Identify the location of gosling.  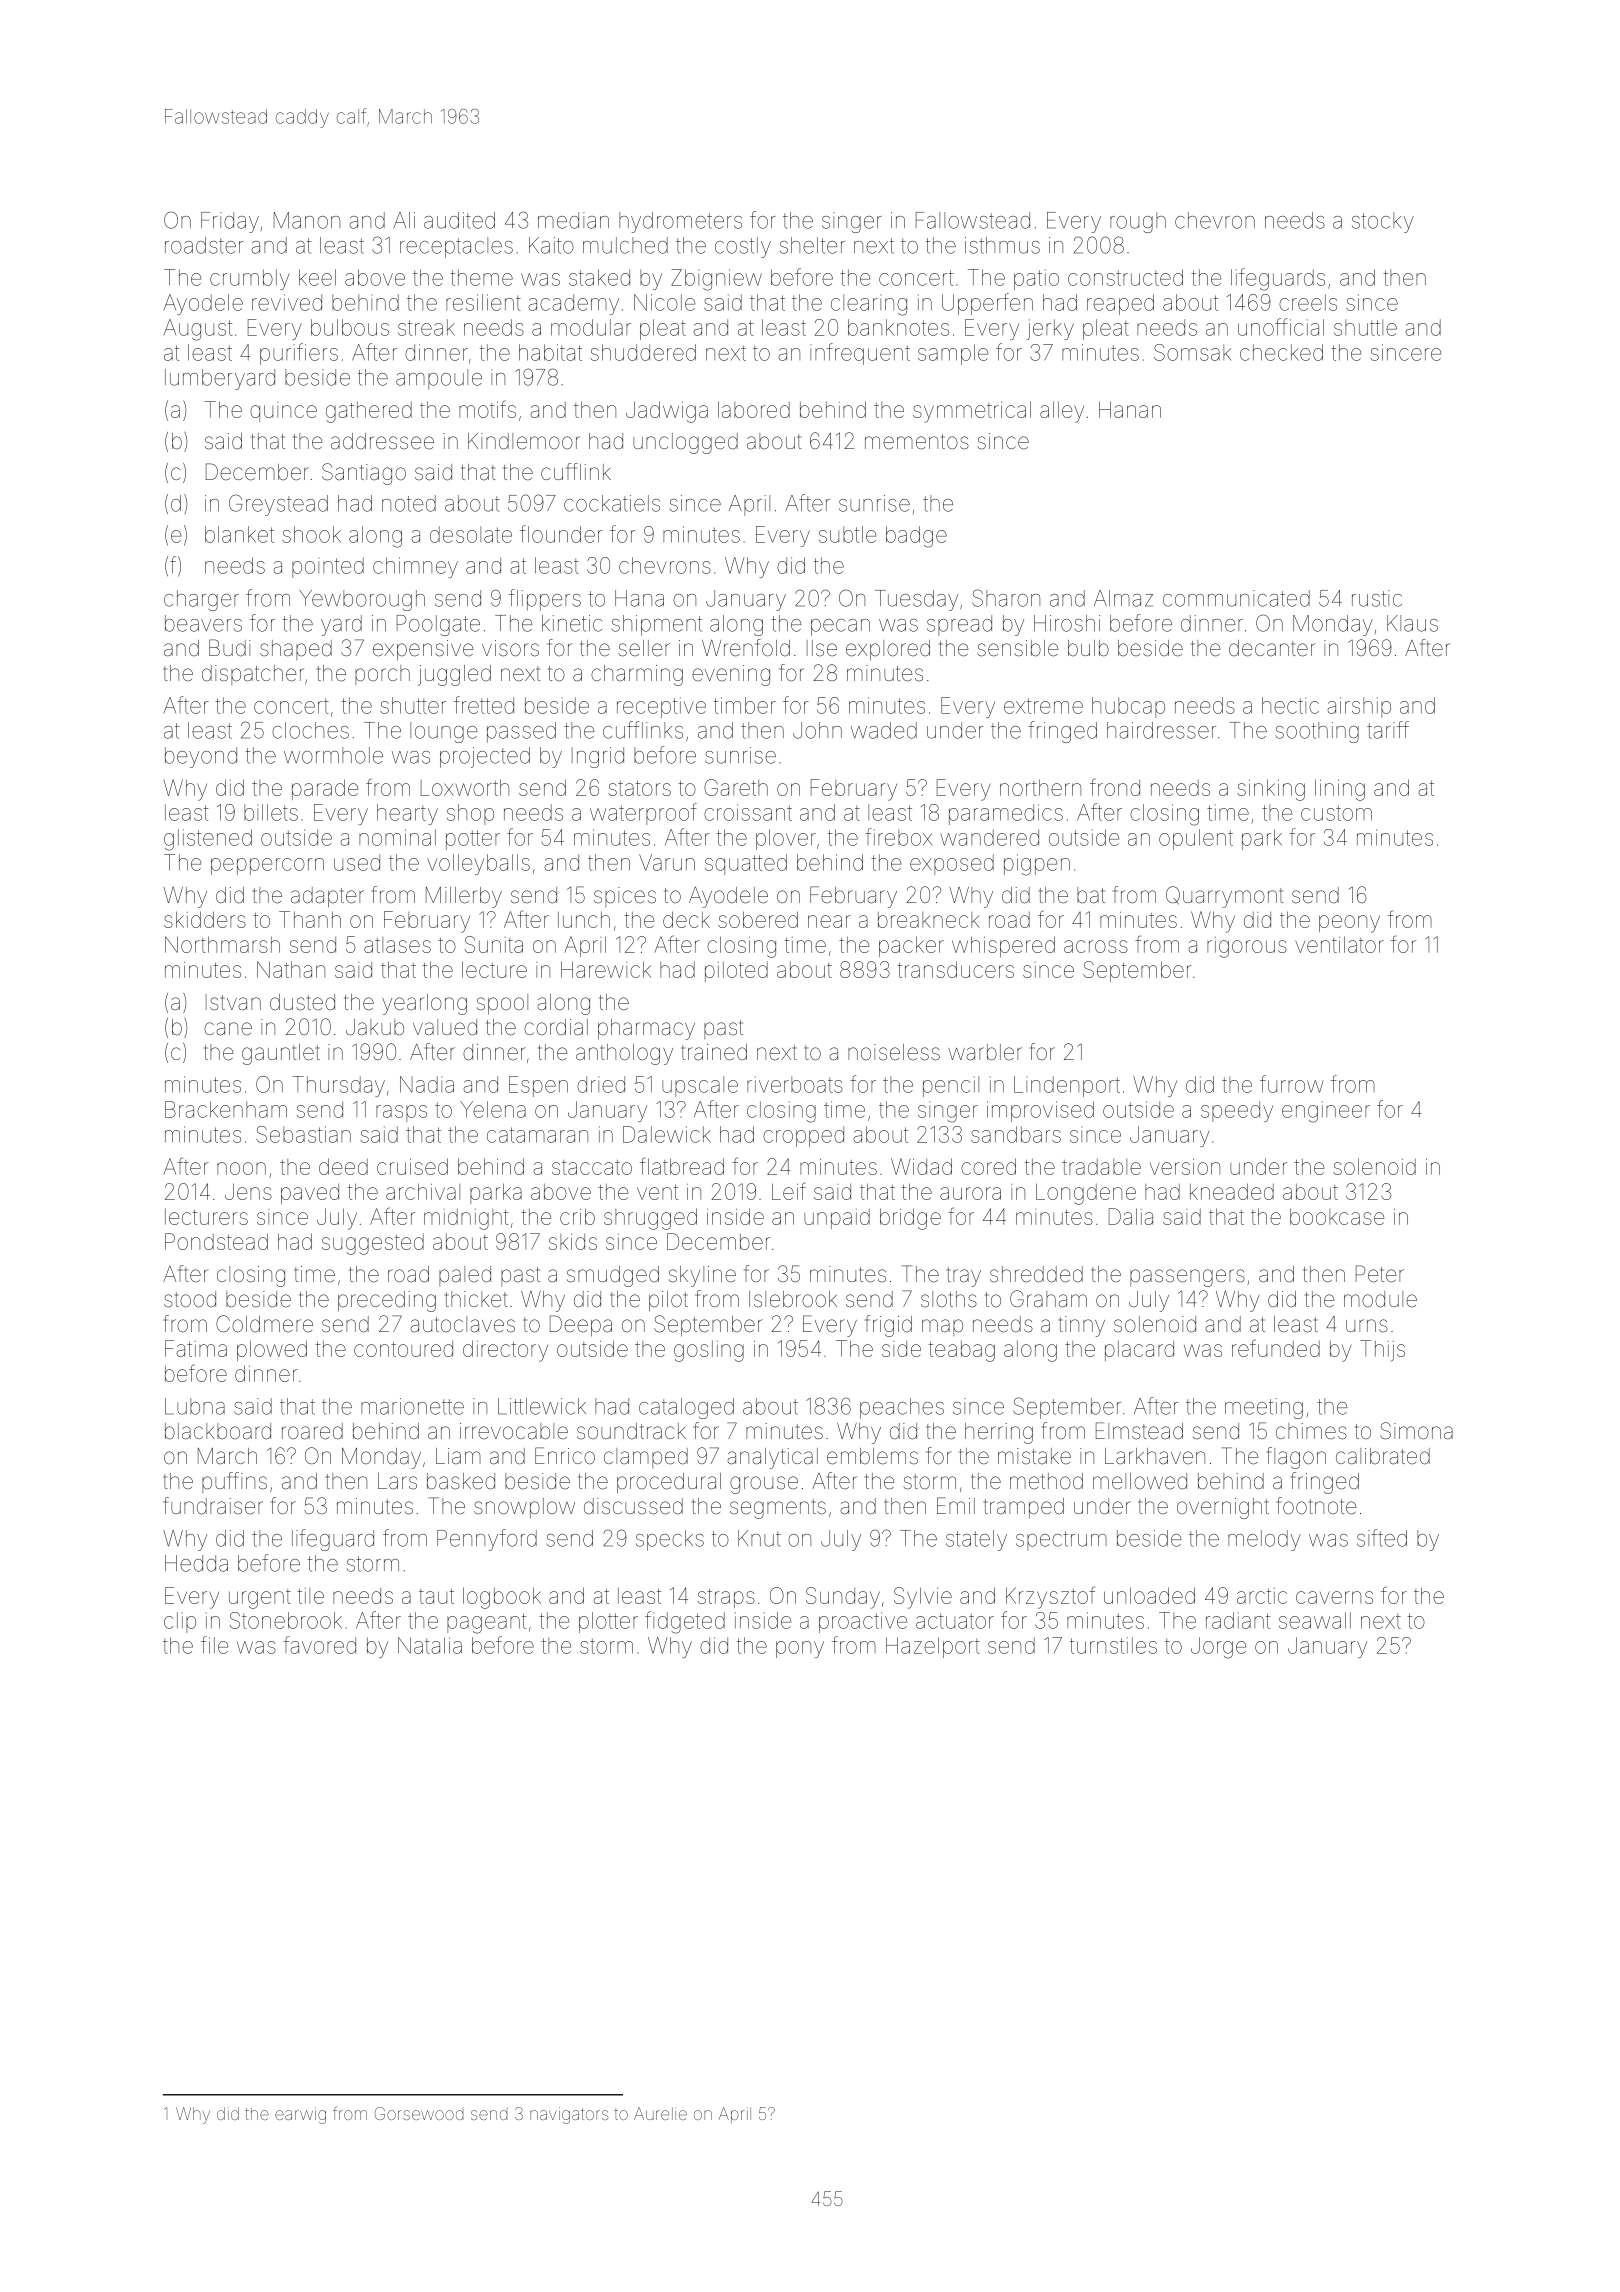
(709, 1351).
